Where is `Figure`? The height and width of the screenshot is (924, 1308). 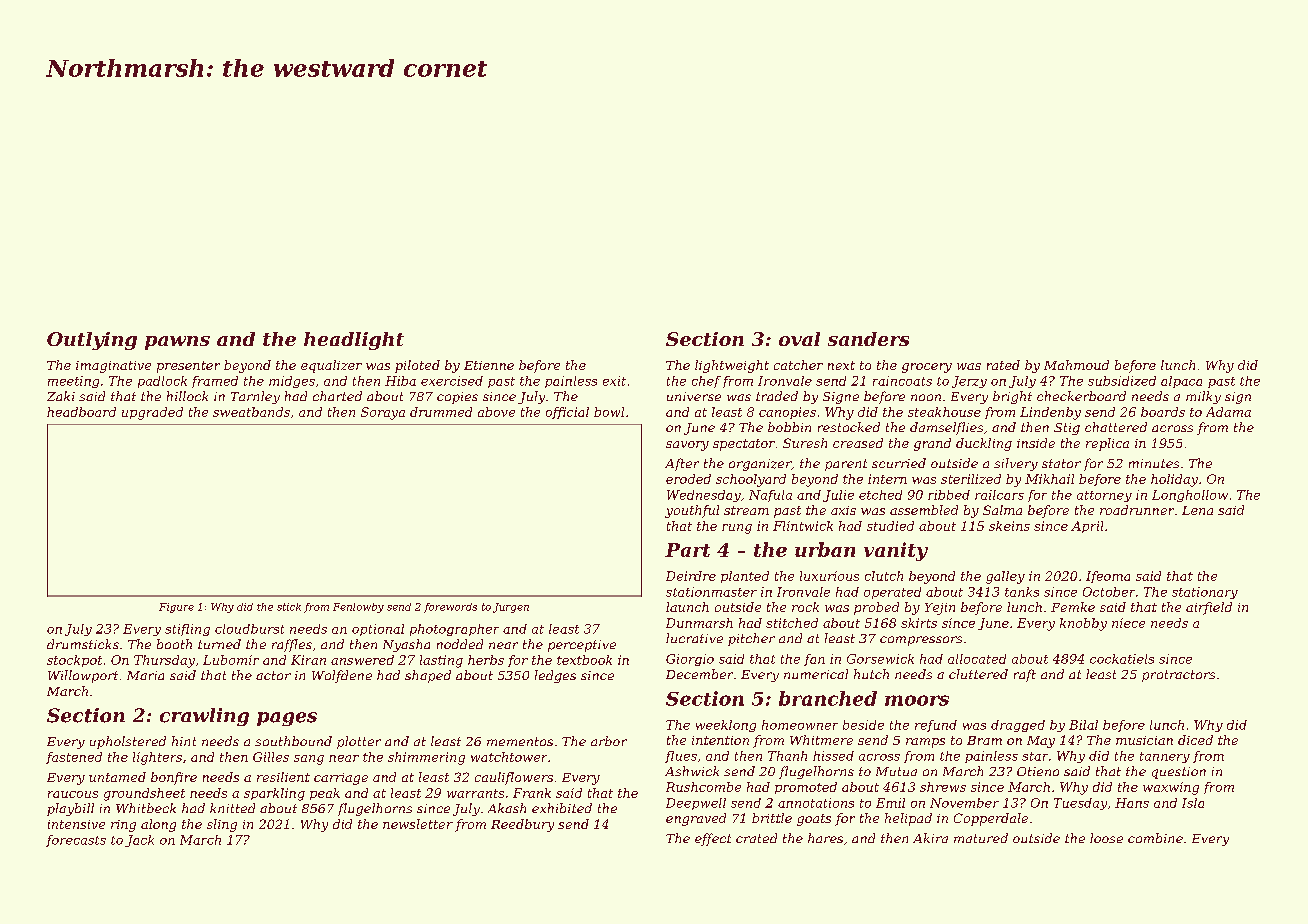 Figure is located at coordinates (176, 608).
